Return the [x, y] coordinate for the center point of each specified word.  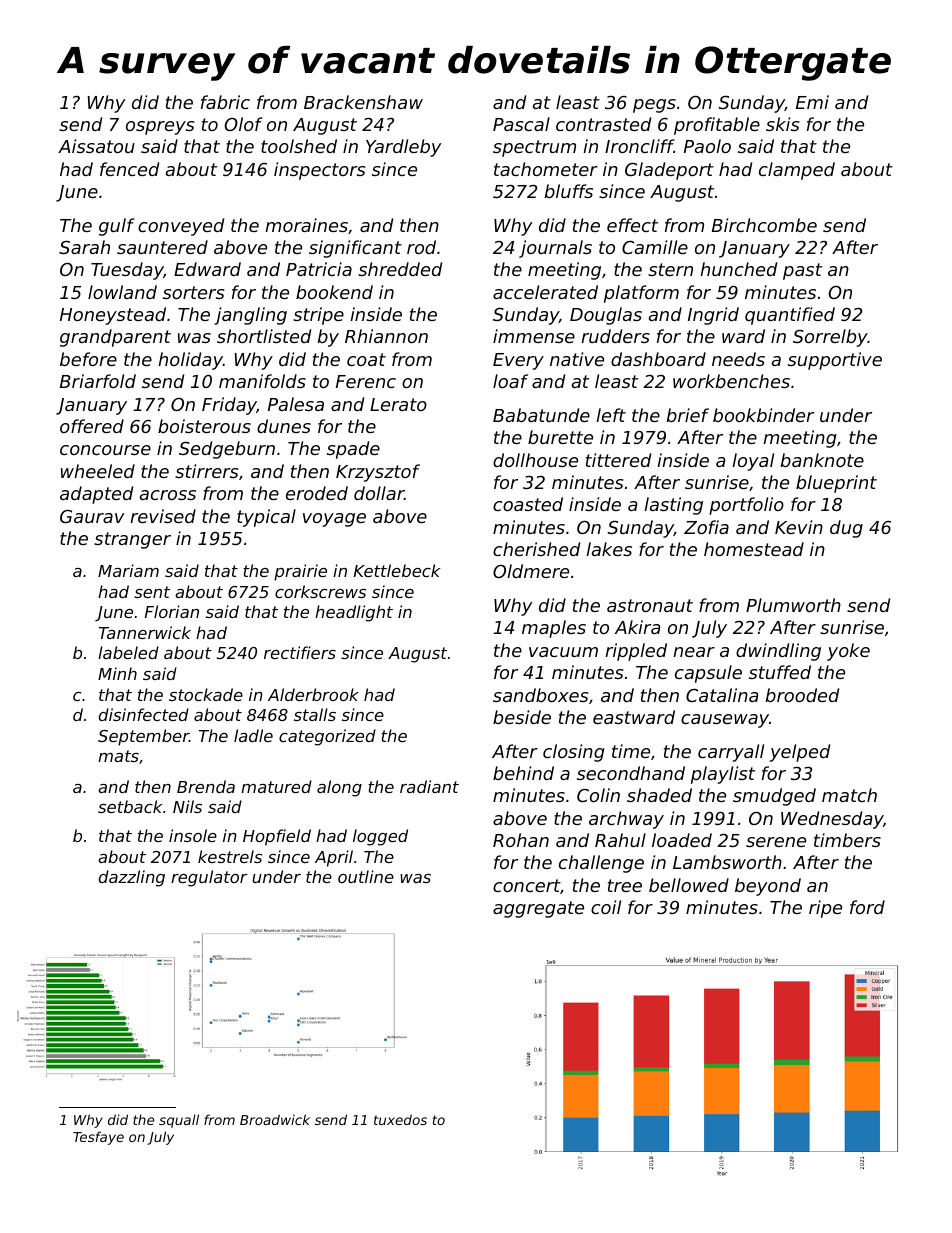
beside [522, 717]
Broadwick [275, 1119]
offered [92, 426]
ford [867, 907]
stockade [206, 694]
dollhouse [535, 460]
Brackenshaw [363, 102]
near [694, 652]
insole [193, 835]
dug [846, 529]
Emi [812, 102]
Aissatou [96, 146]
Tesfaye [98, 1138]
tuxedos [400, 1119]
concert [527, 886]
